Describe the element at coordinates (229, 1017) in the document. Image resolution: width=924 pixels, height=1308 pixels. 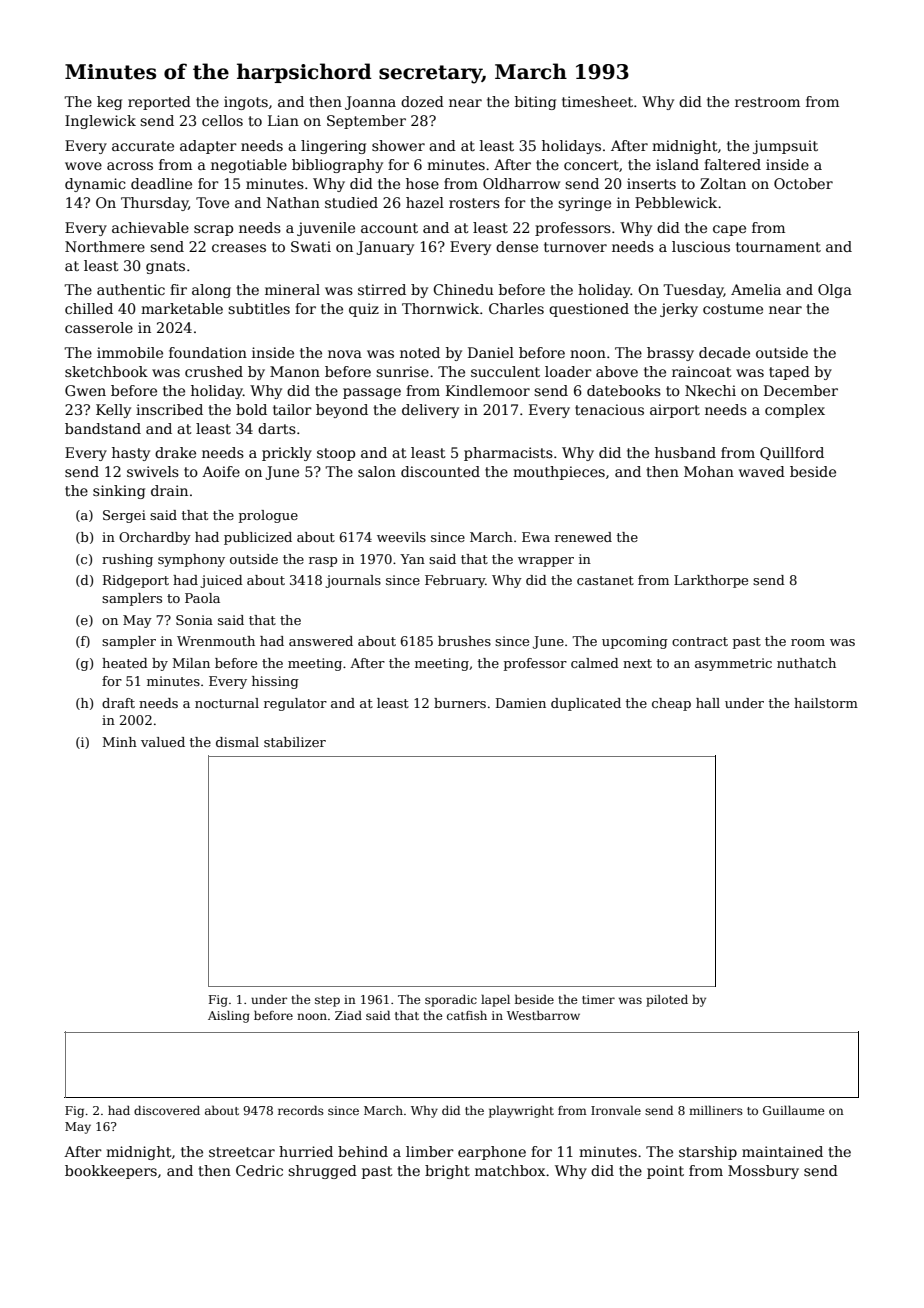
I see `Aisling` at that location.
